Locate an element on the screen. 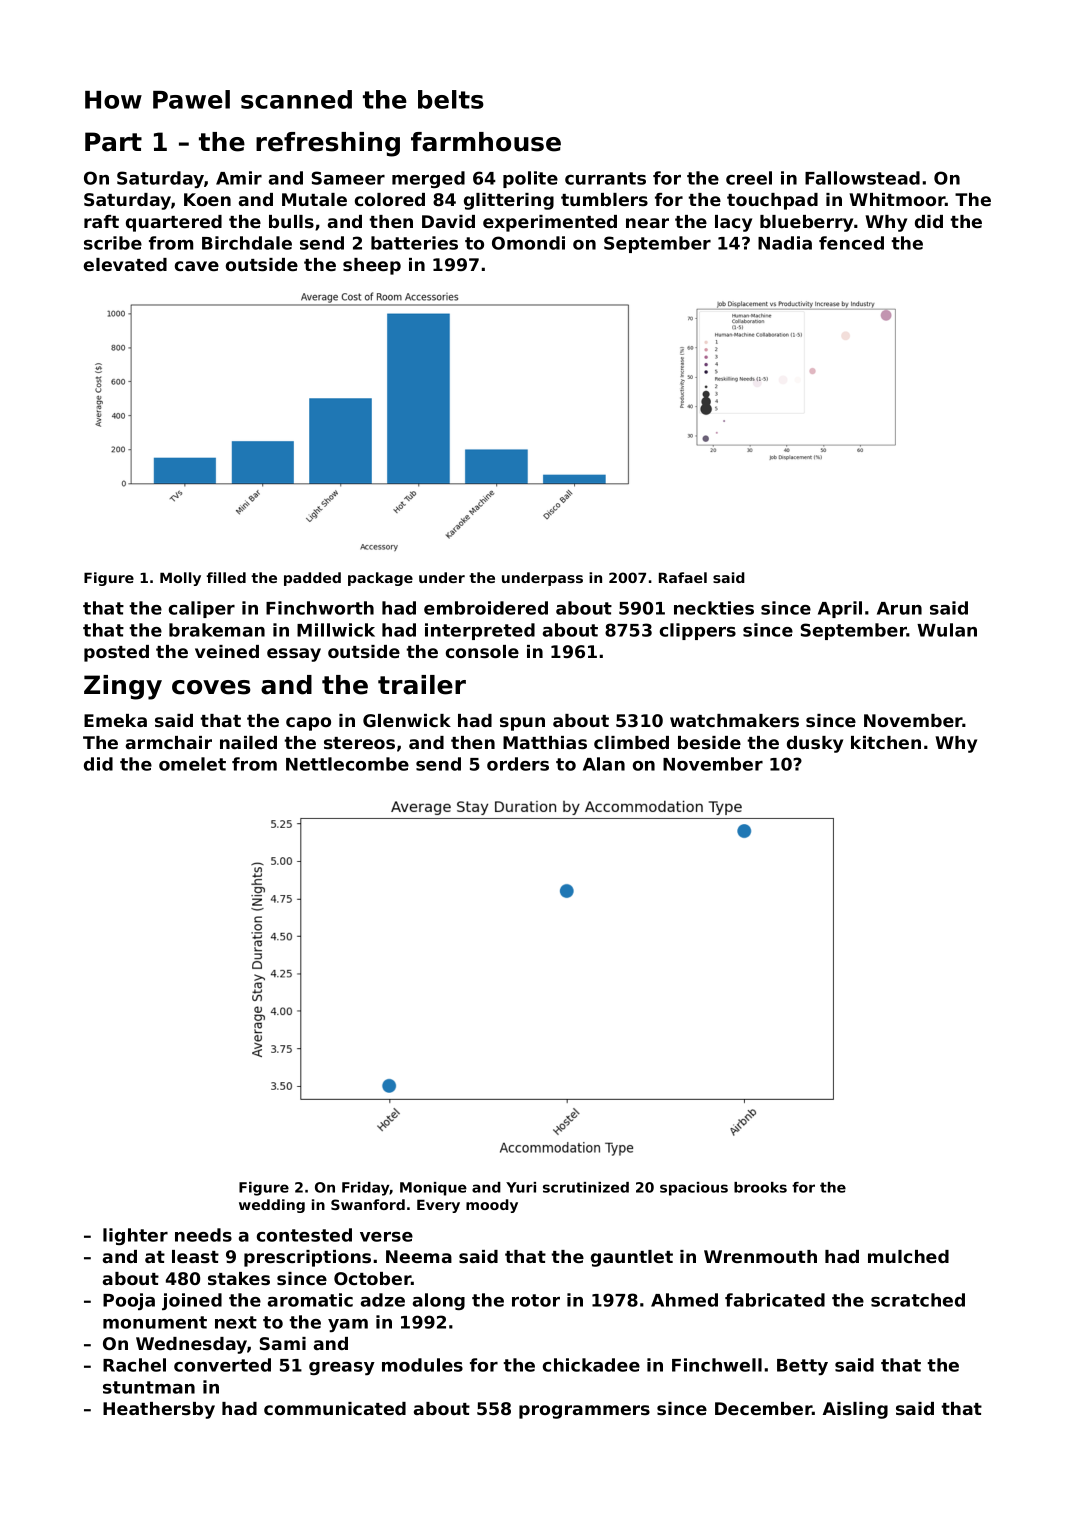 This screenshot has height=1538, width=1088. farmhouse is located at coordinates (486, 142).
